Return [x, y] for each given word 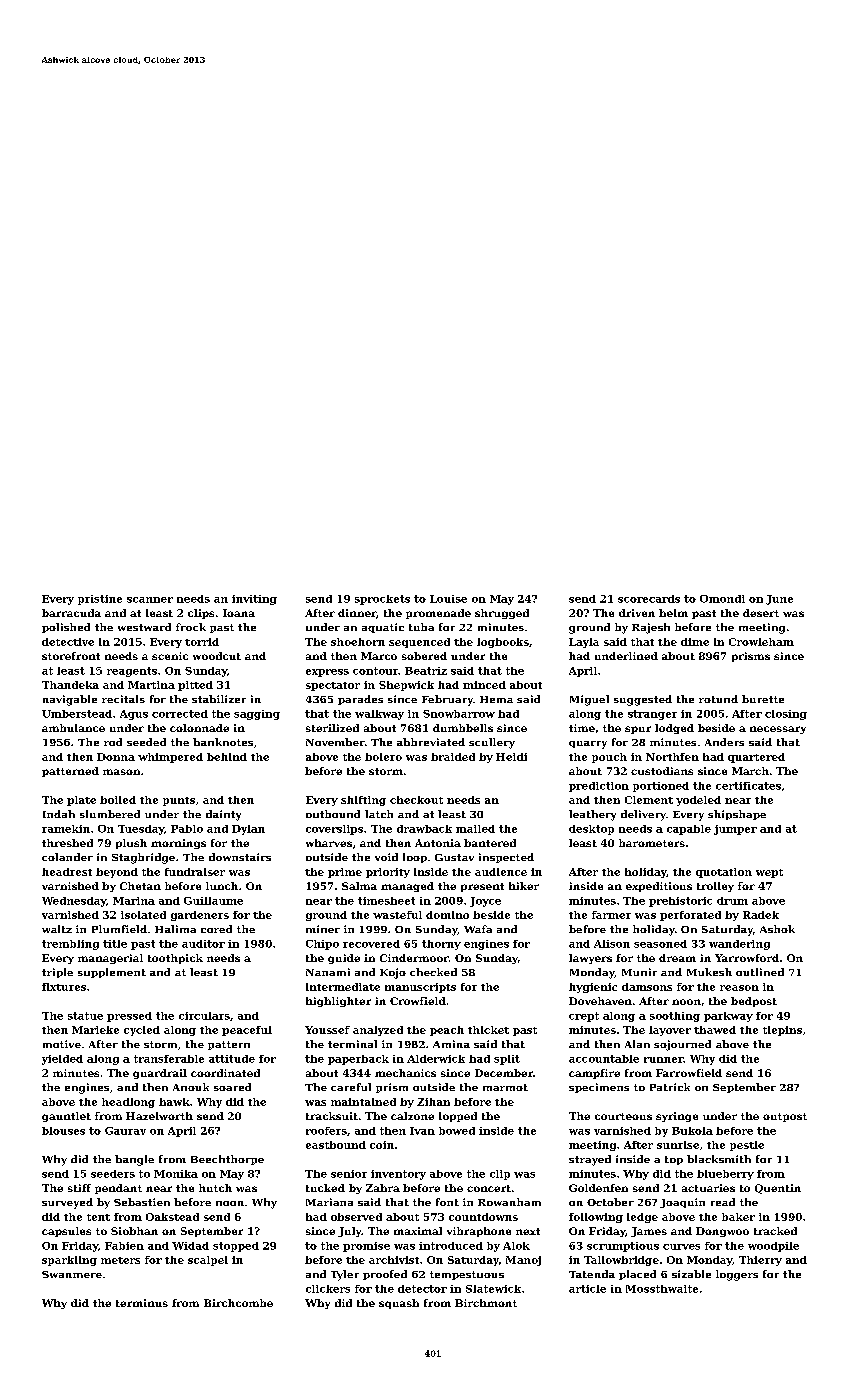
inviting [254, 600]
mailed [475, 829]
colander [67, 857]
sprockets [382, 600]
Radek [761, 915]
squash [399, 1304]
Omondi [722, 599]
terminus [142, 1303]
